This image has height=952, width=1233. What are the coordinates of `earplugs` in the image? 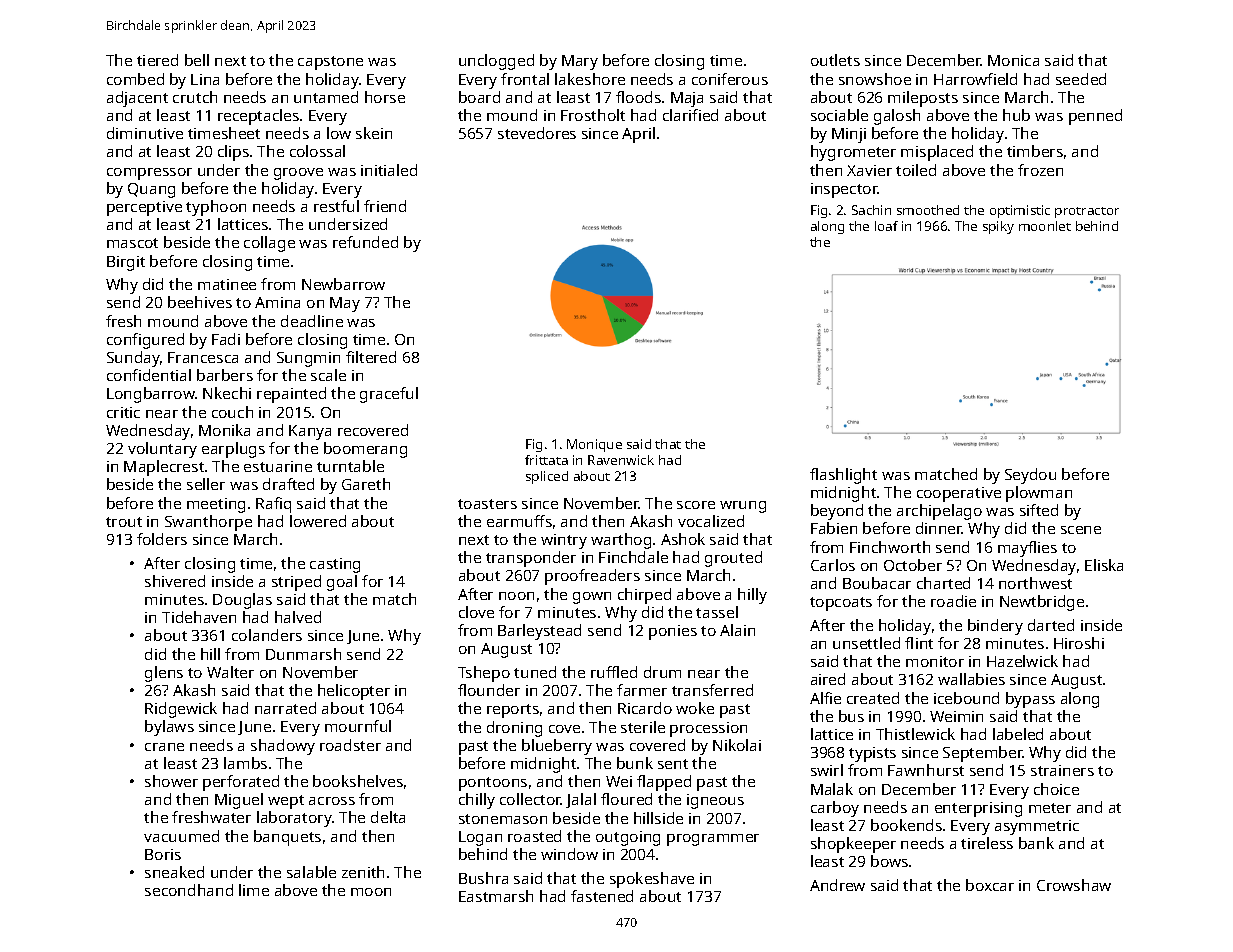 It's located at (233, 450).
